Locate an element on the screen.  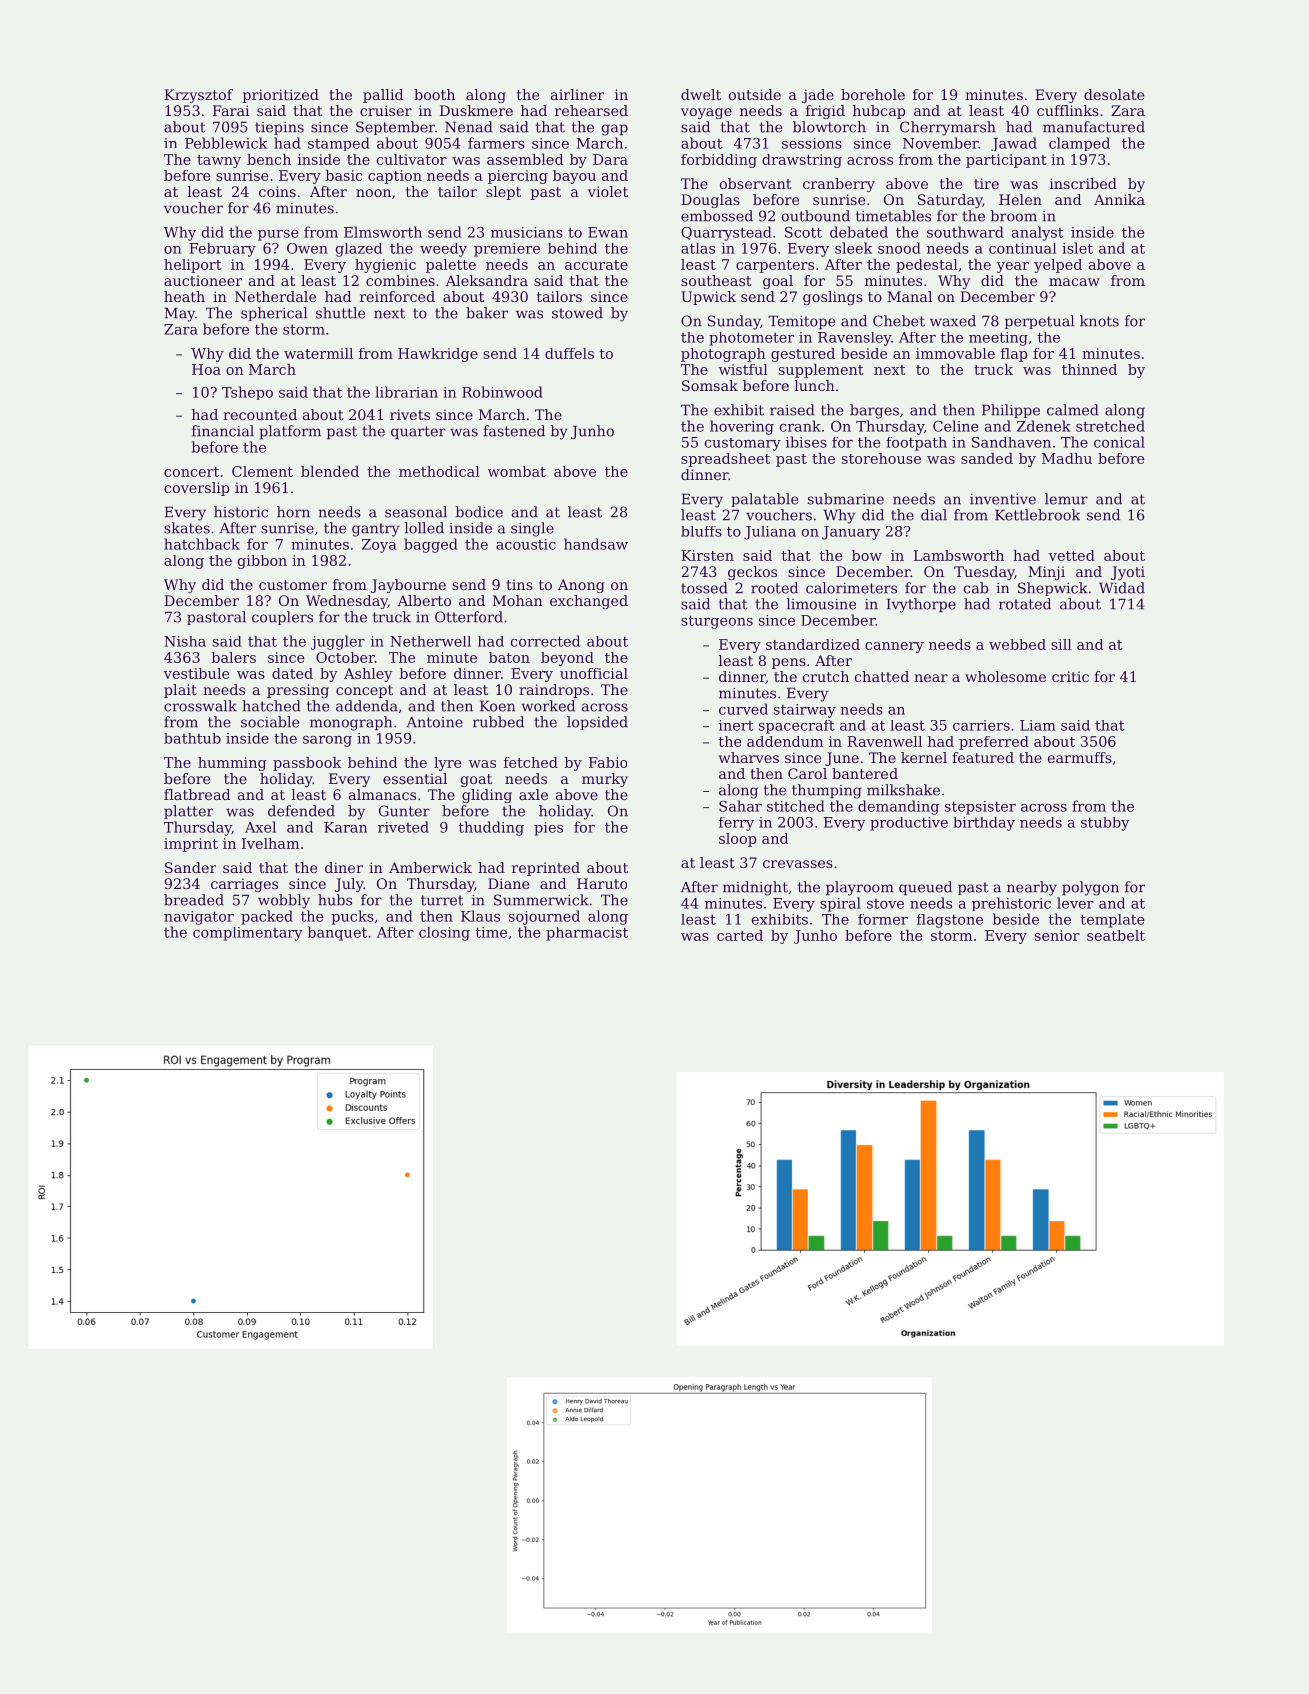
Shepwick is located at coordinates (1053, 589).
